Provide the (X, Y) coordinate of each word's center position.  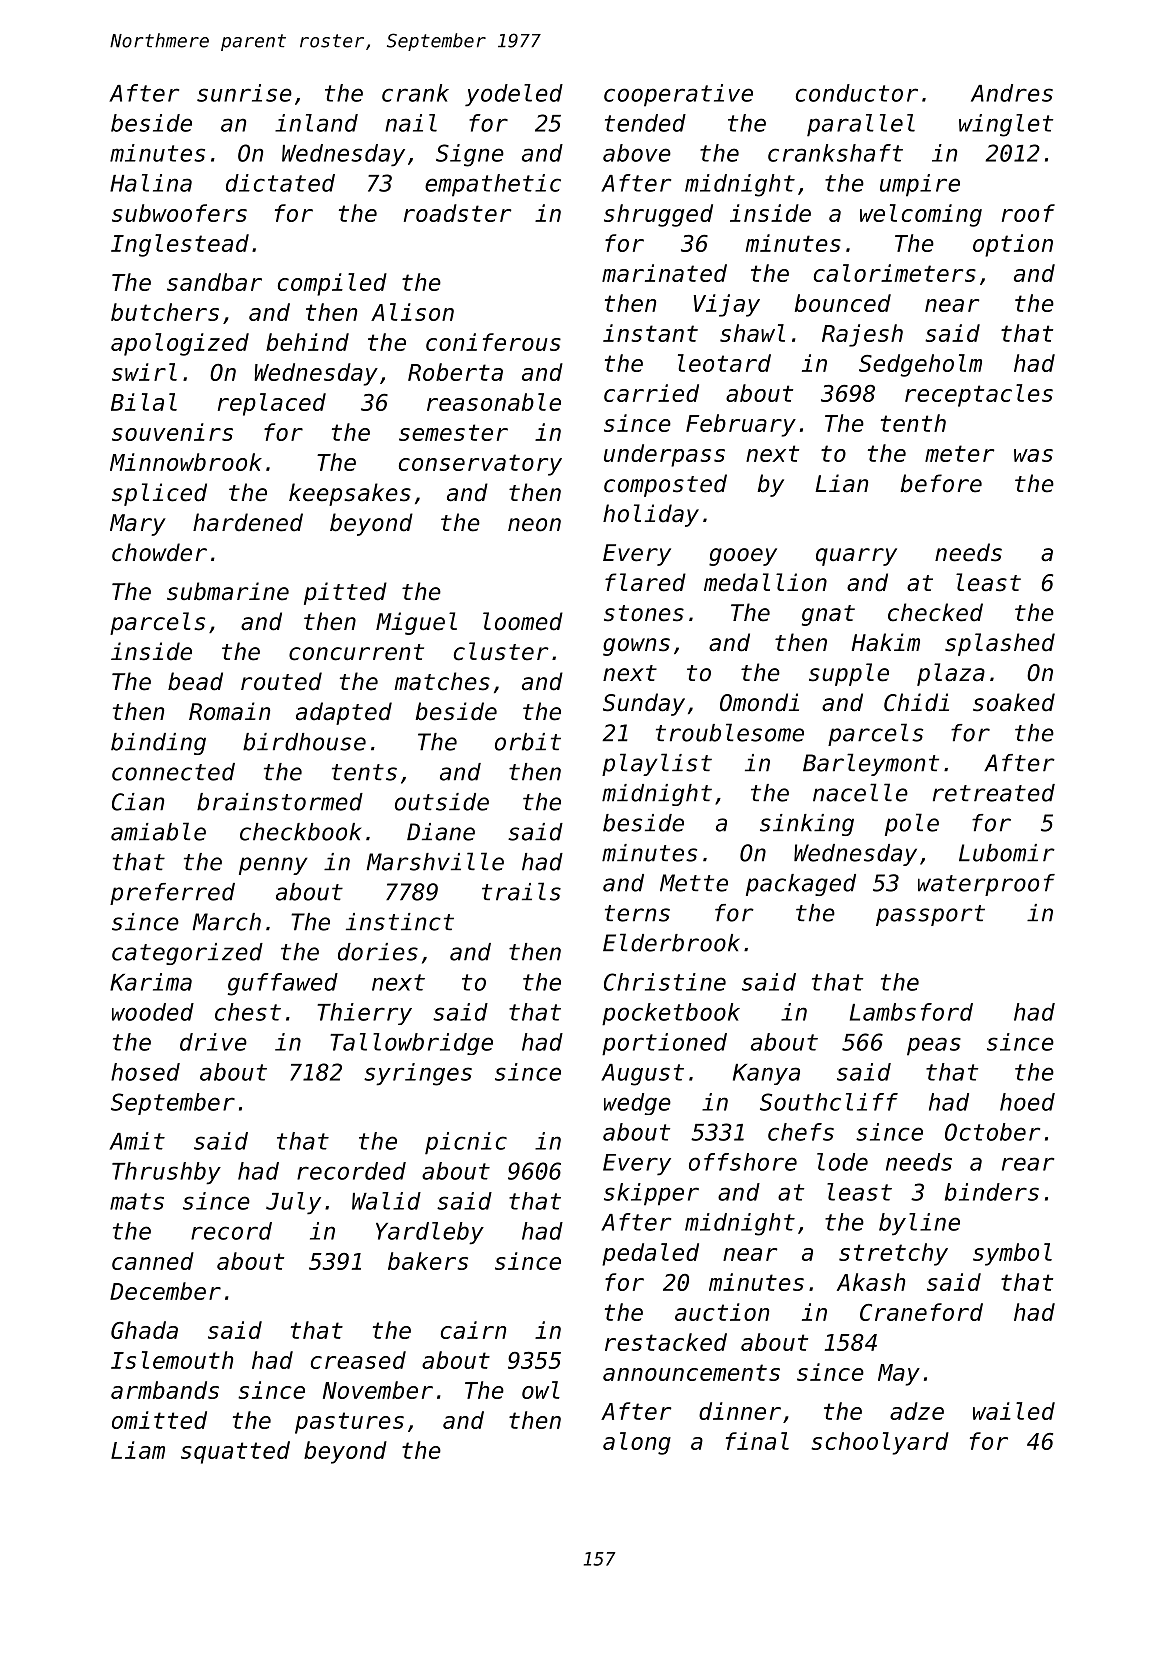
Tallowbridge (411, 1044)
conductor (857, 93)
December (165, 1291)
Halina (151, 183)
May (899, 1375)
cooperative (678, 95)
